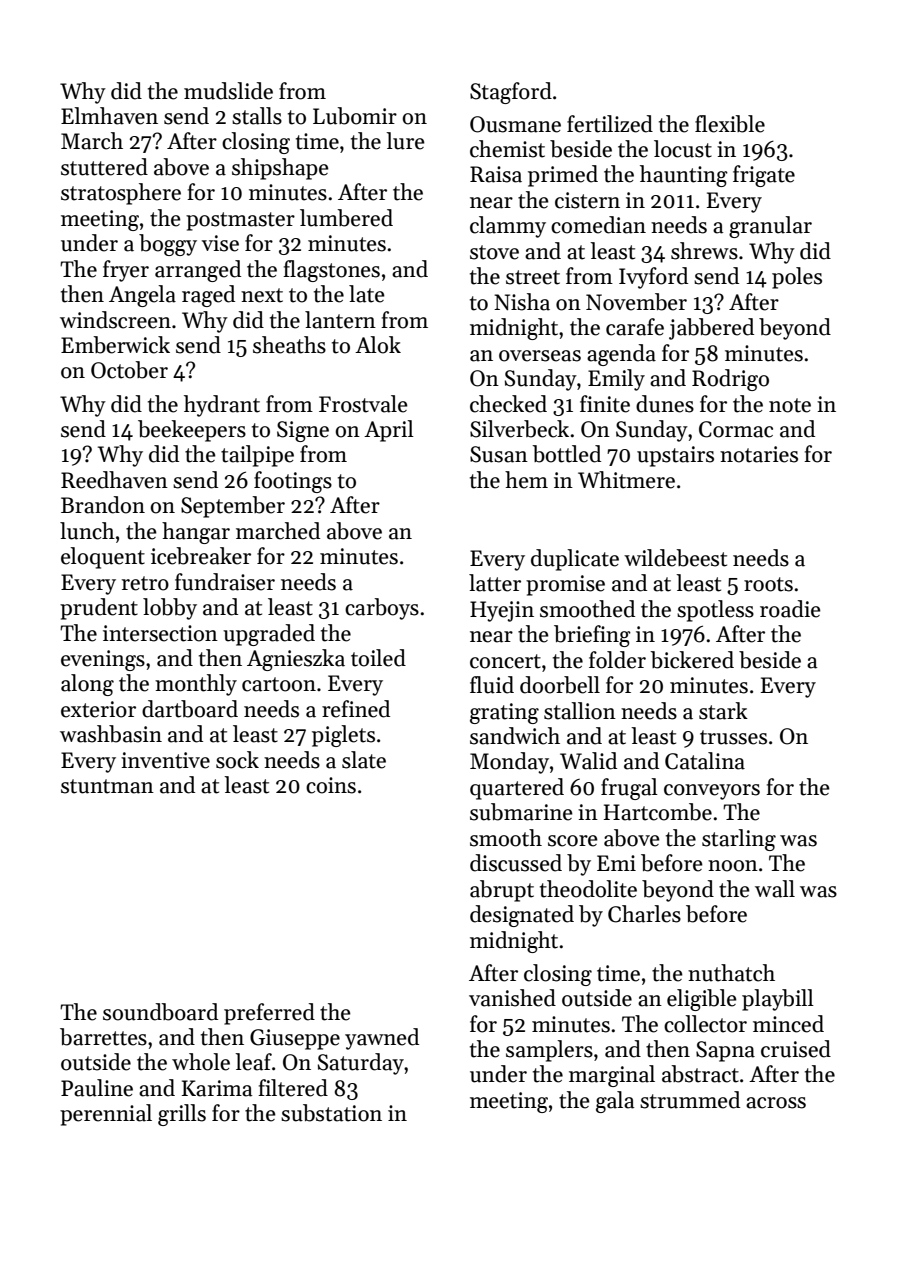  Describe the element at coordinates (733, 737) in the page. I see `trusses` at that location.
